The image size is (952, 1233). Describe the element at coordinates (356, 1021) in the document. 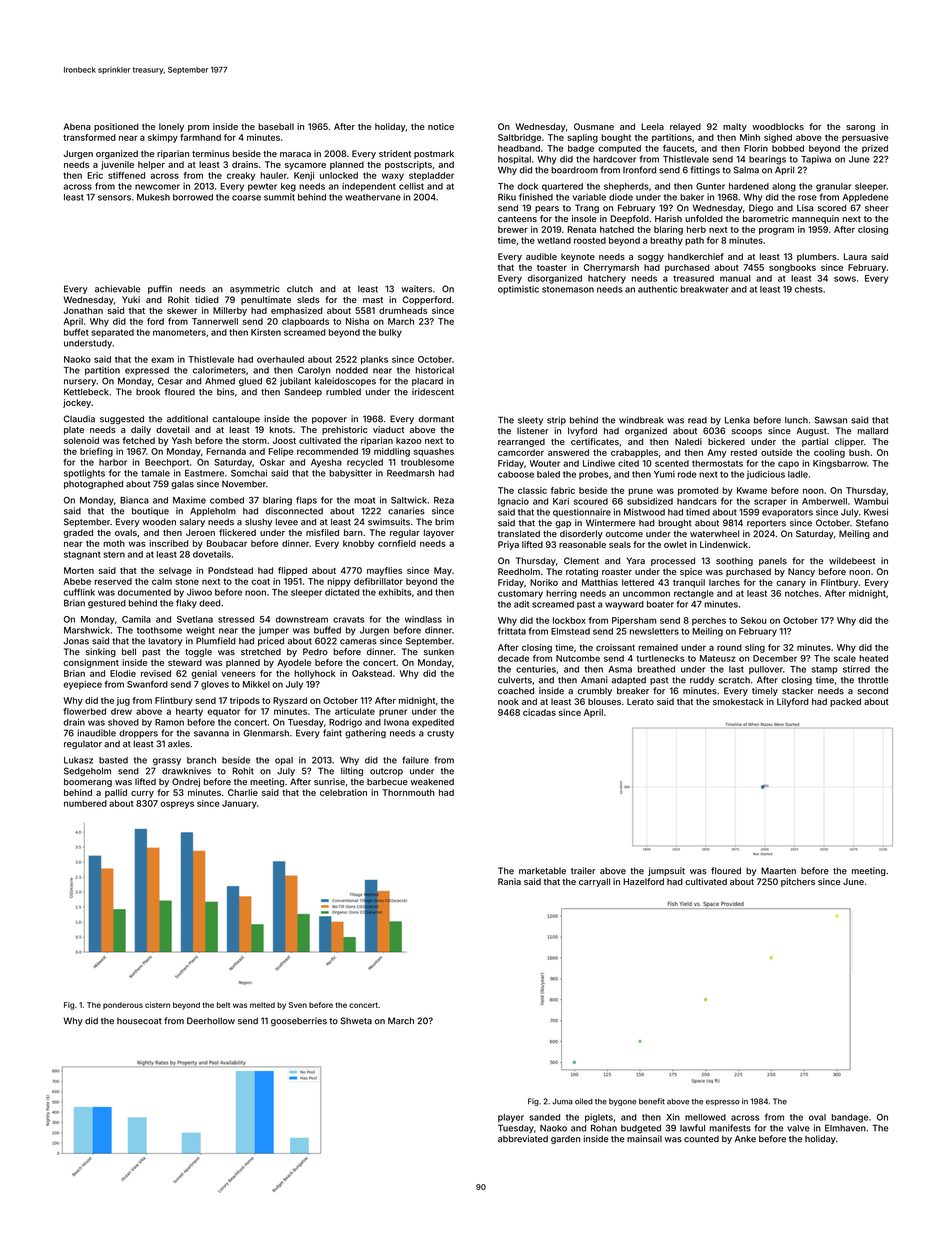

I see `Shweta` at that location.
